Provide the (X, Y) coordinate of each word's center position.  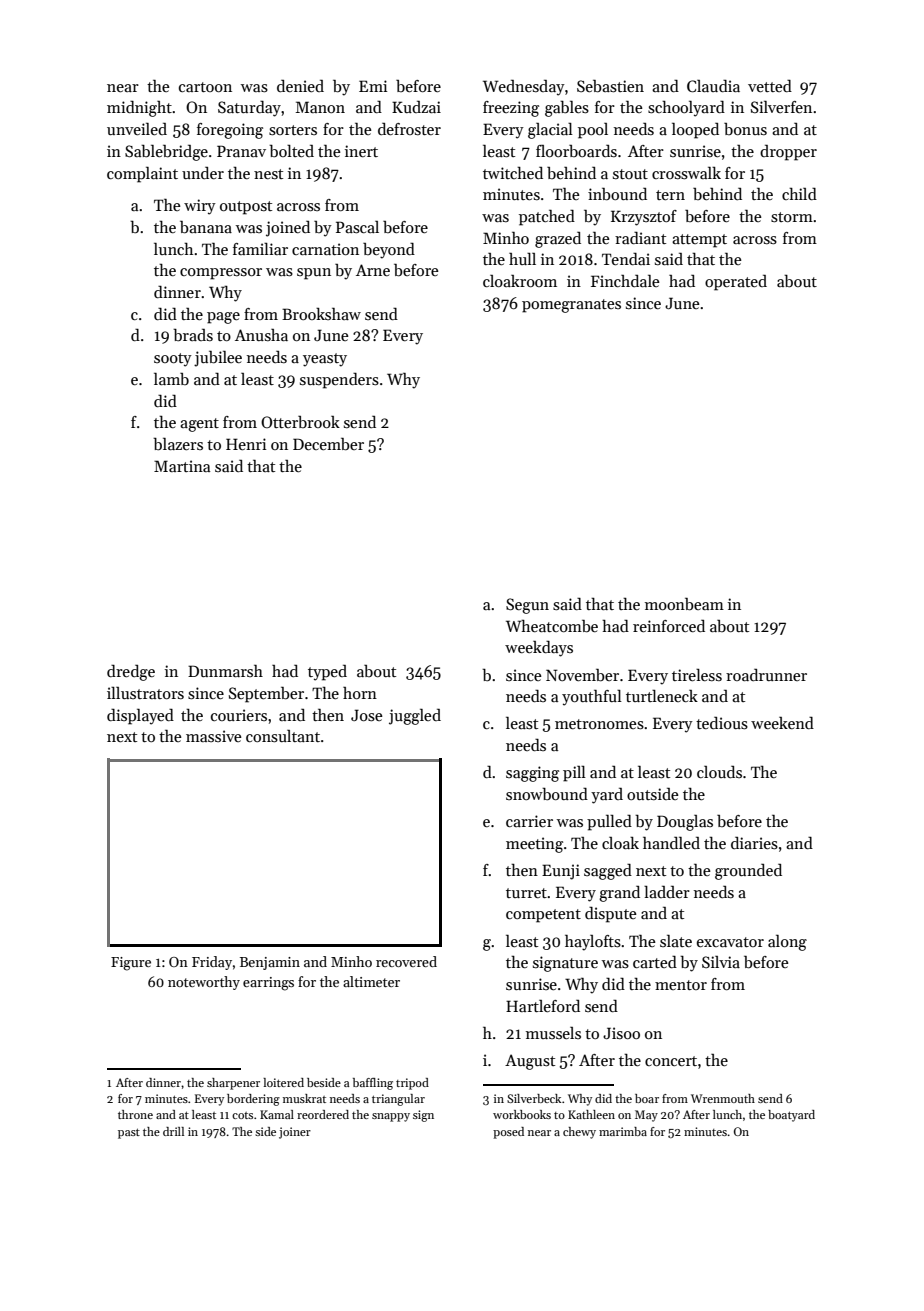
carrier (529, 821)
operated (736, 283)
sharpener (233, 1084)
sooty (173, 360)
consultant (283, 736)
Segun (527, 606)
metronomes (599, 724)
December (328, 444)
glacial (550, 131)
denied (300, 85)
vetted (770, 86)
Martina (182, 466)
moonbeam (684, 604)
